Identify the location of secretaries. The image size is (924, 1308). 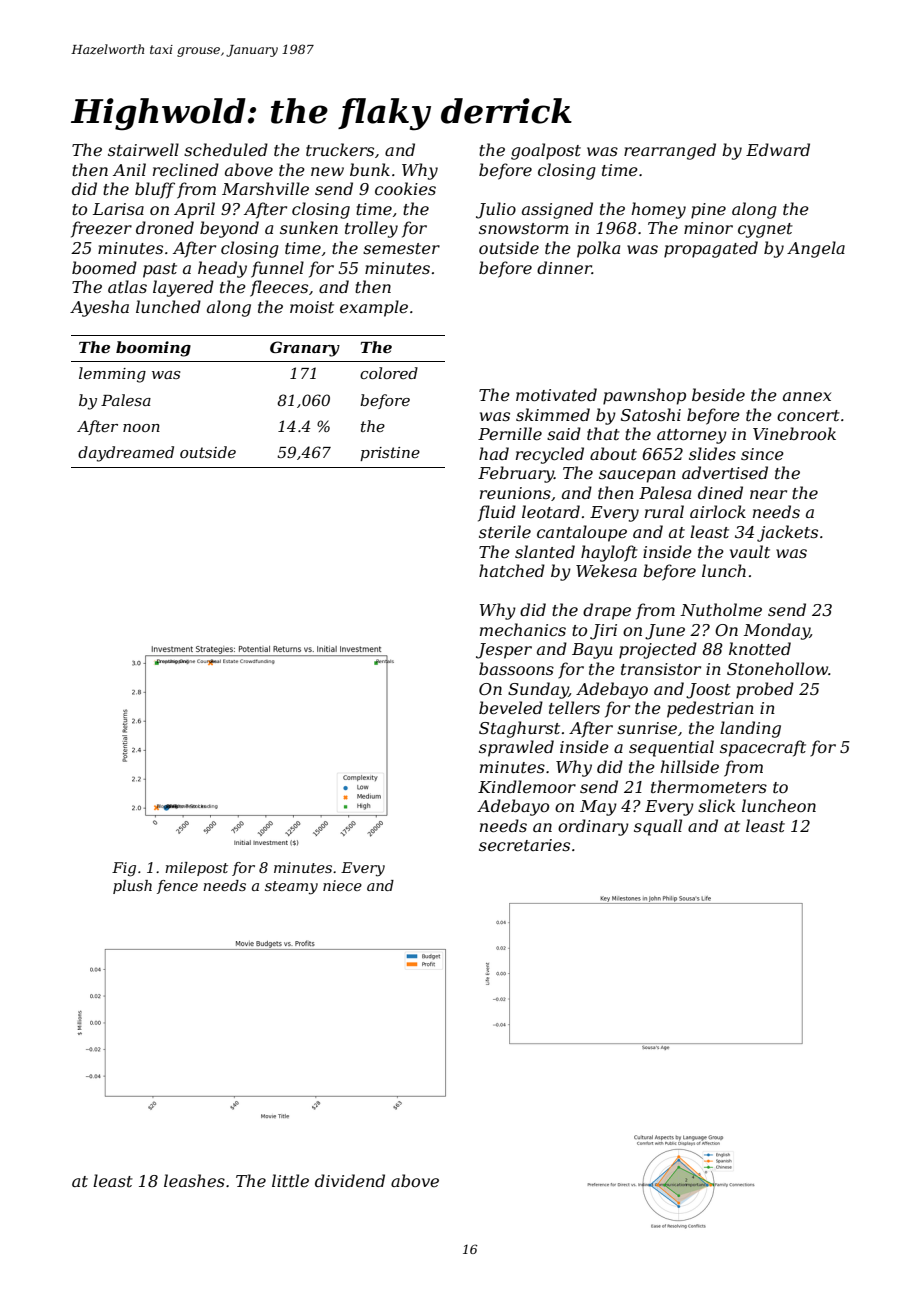
(524, 845).
